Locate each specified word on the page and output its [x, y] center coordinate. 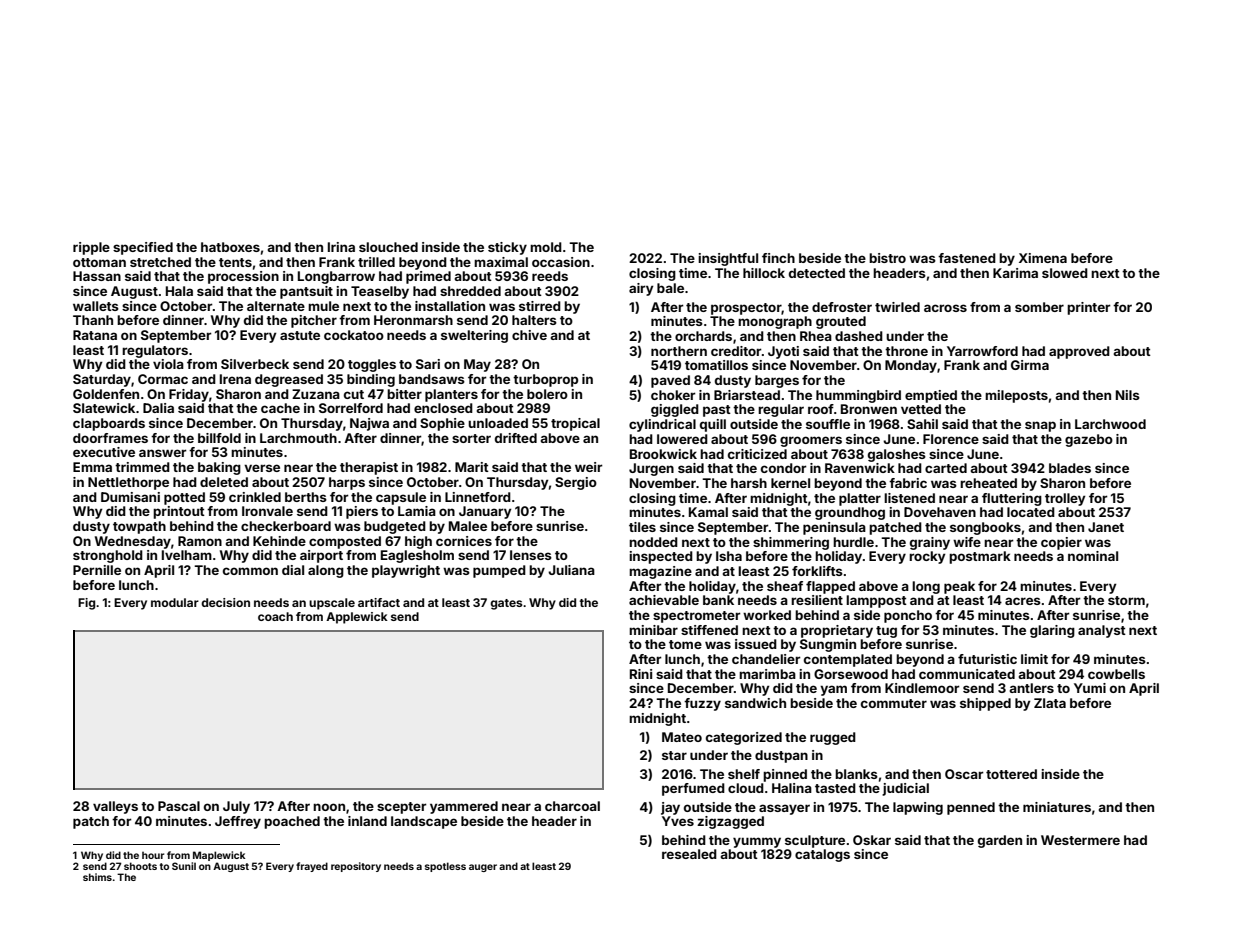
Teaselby [380, 292]
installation [450, 306]
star [674, 755]
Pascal [179, 806]
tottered [1011, 774]
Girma [1030, 365]
